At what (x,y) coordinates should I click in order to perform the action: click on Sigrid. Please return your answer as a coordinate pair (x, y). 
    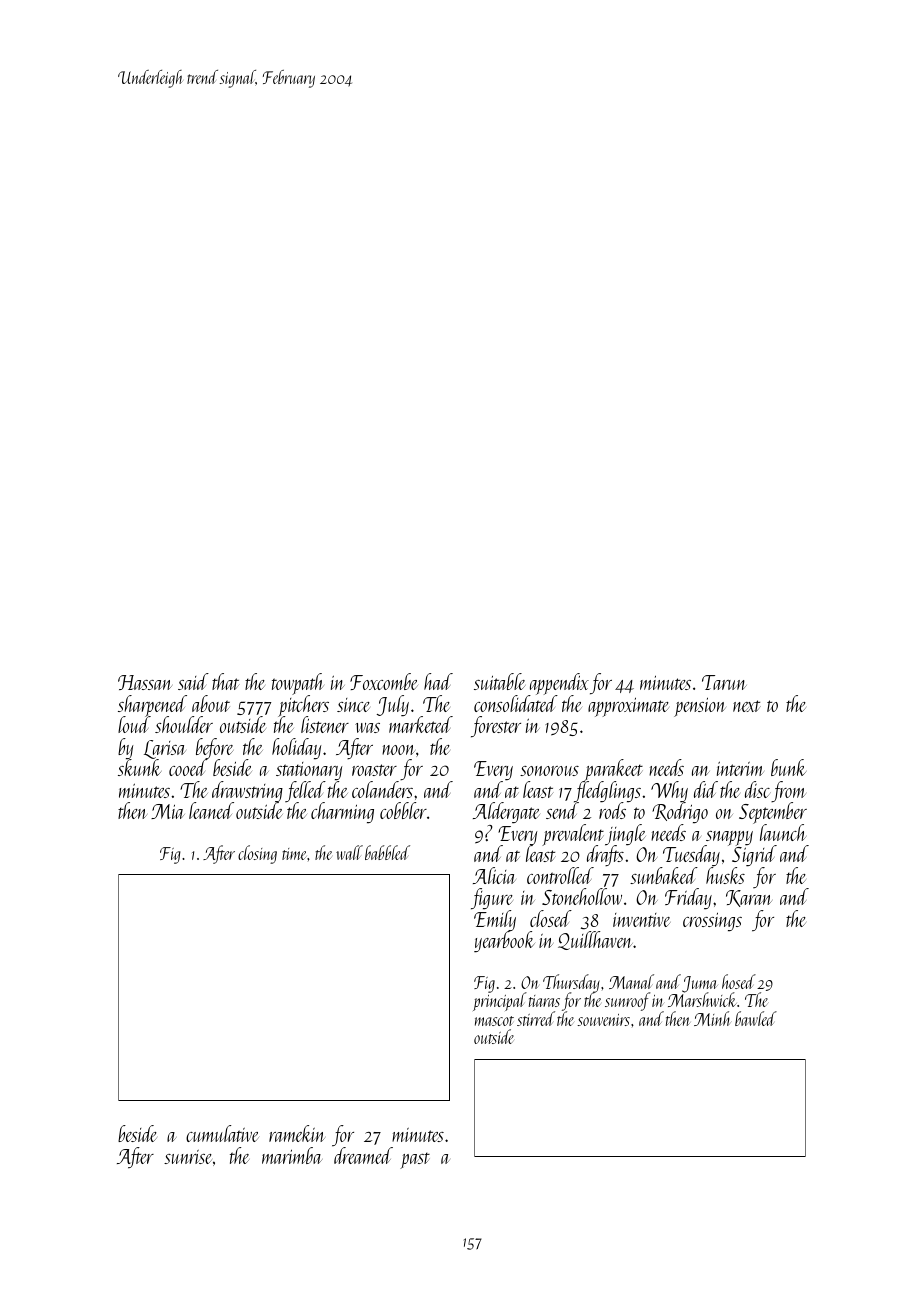
    Looking at the image, I should click on (753, 856).
